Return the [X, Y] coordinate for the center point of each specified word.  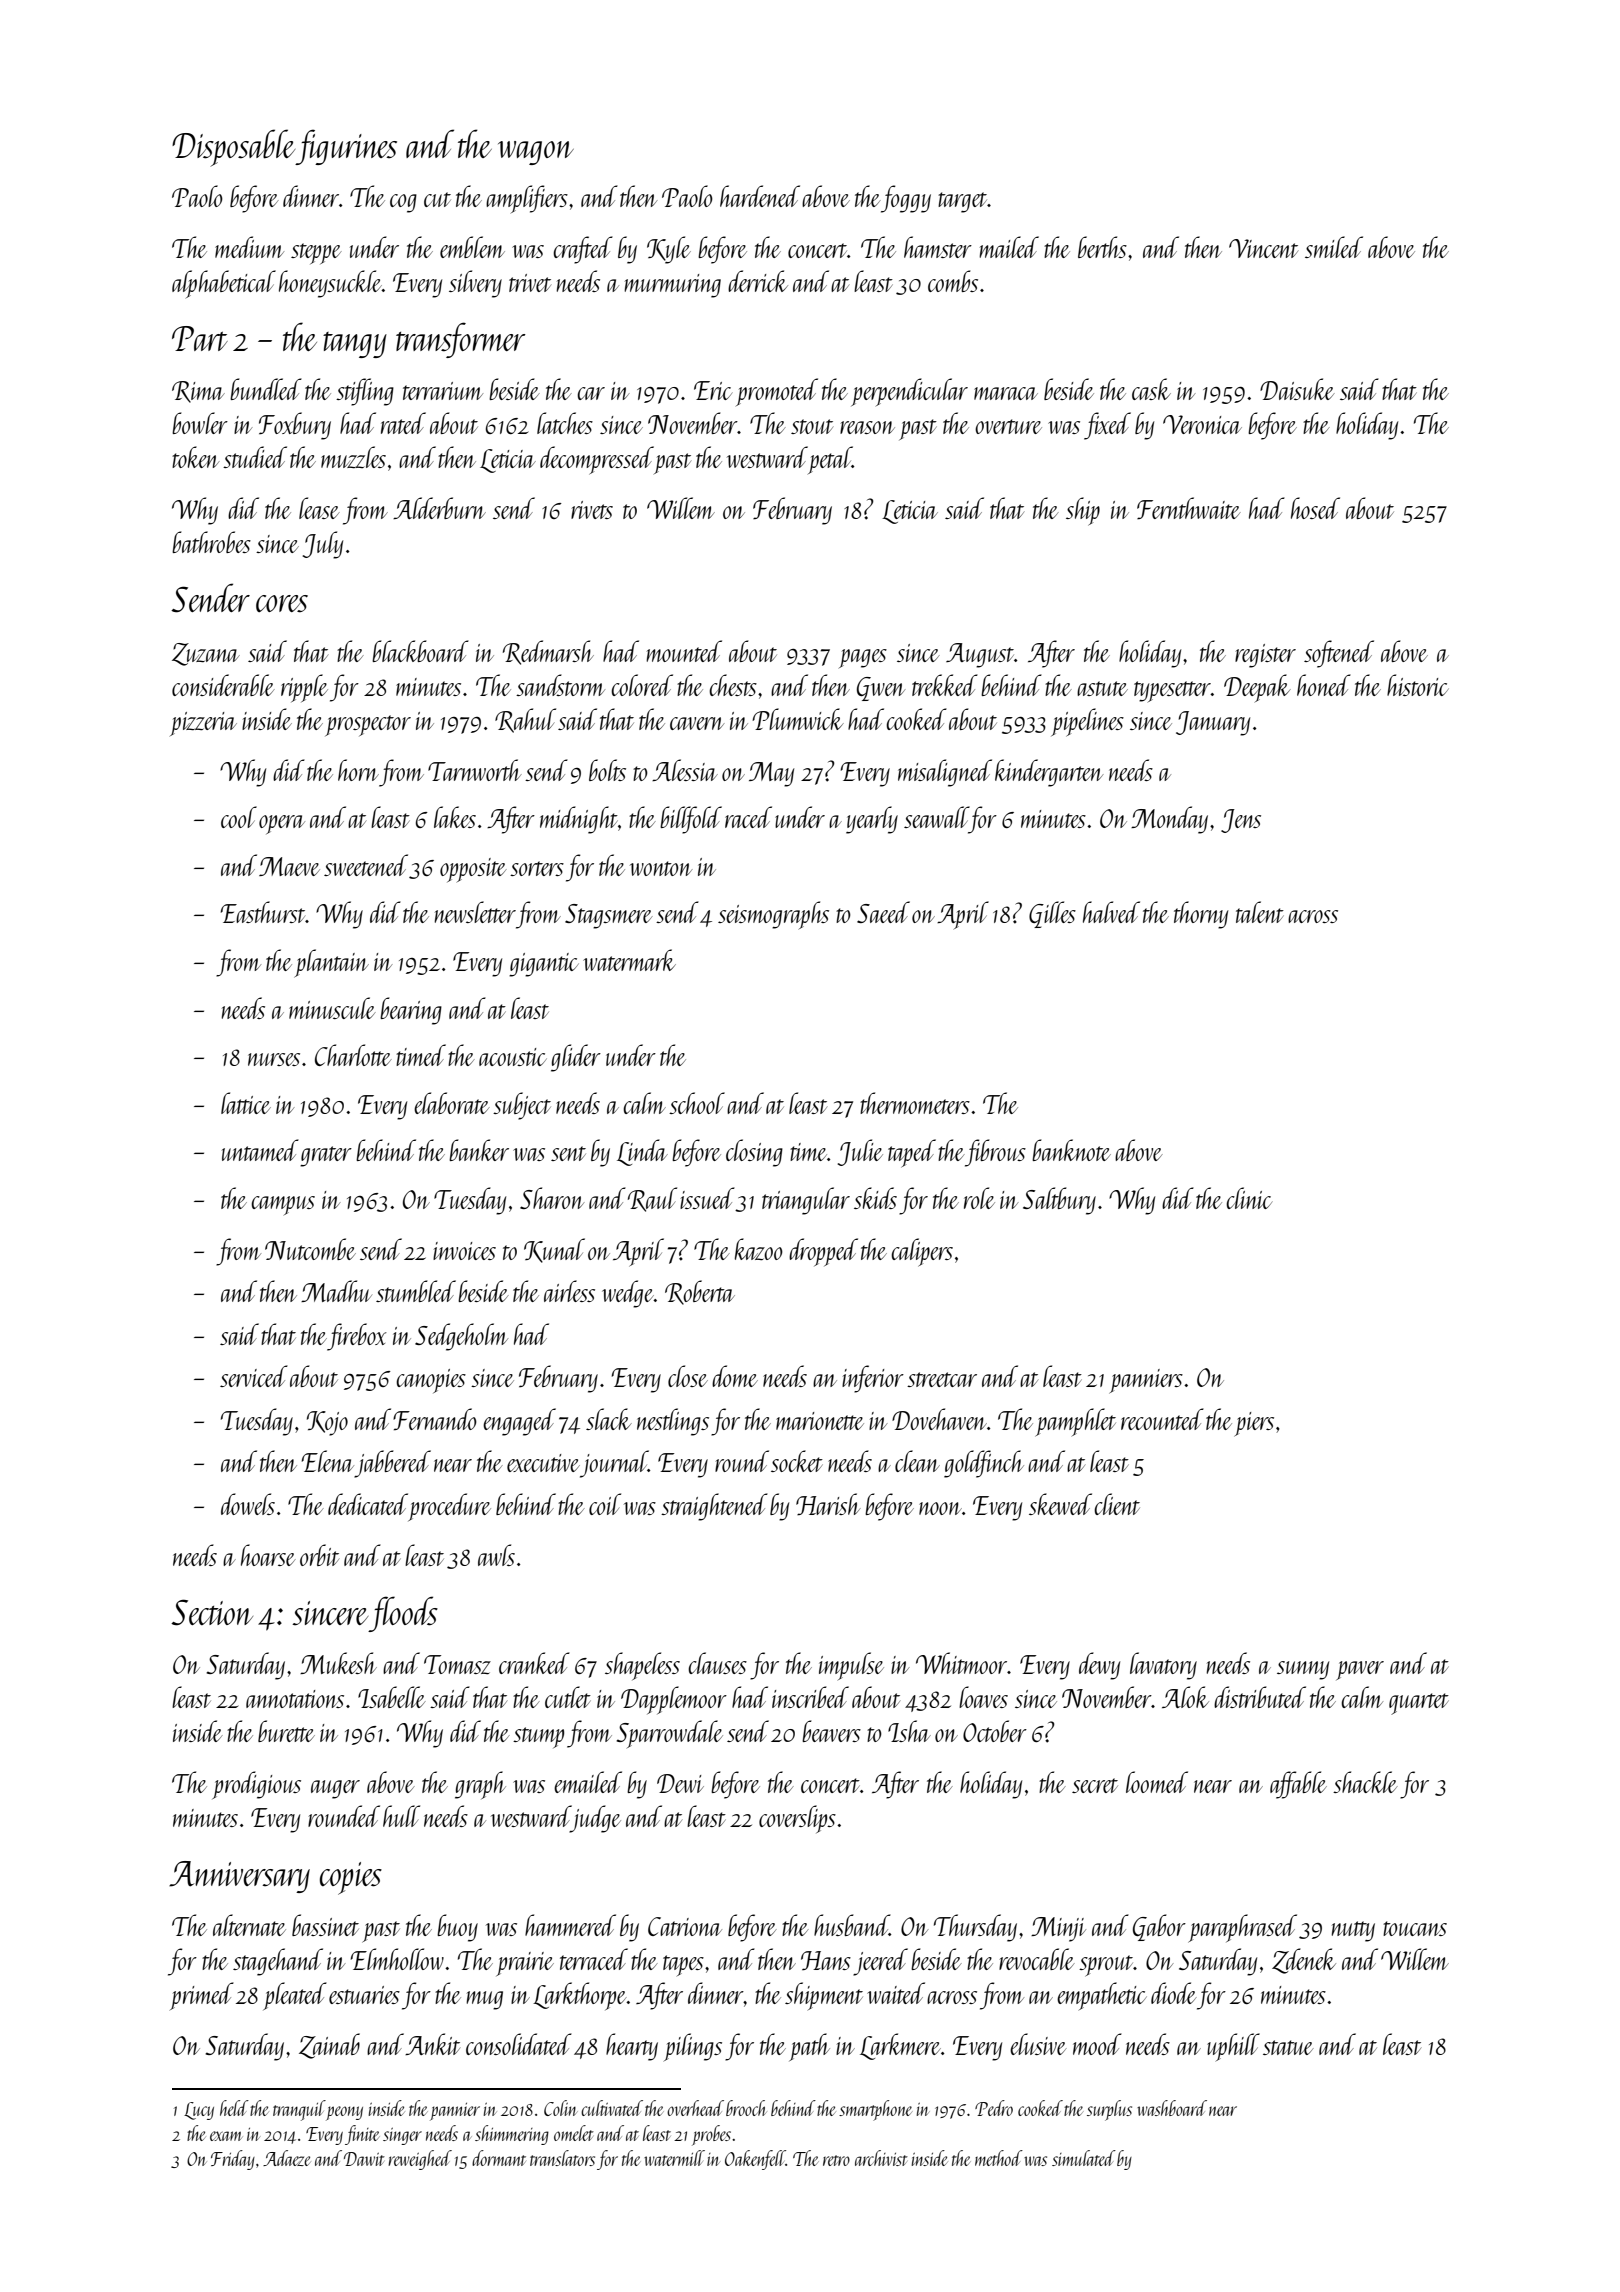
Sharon [552, 1198]
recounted [1162, 1419]
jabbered [393, 1464]
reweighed [420, 2160]
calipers [922, 1252]
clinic [1249, 1198]
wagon [536, 153]
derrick [758, 281]
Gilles [1052, 914]
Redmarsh [548, 652]
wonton [661, 868]
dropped [823, 1252]
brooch [746, 2108]
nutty [1353, 1931]
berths [1102, 247]
